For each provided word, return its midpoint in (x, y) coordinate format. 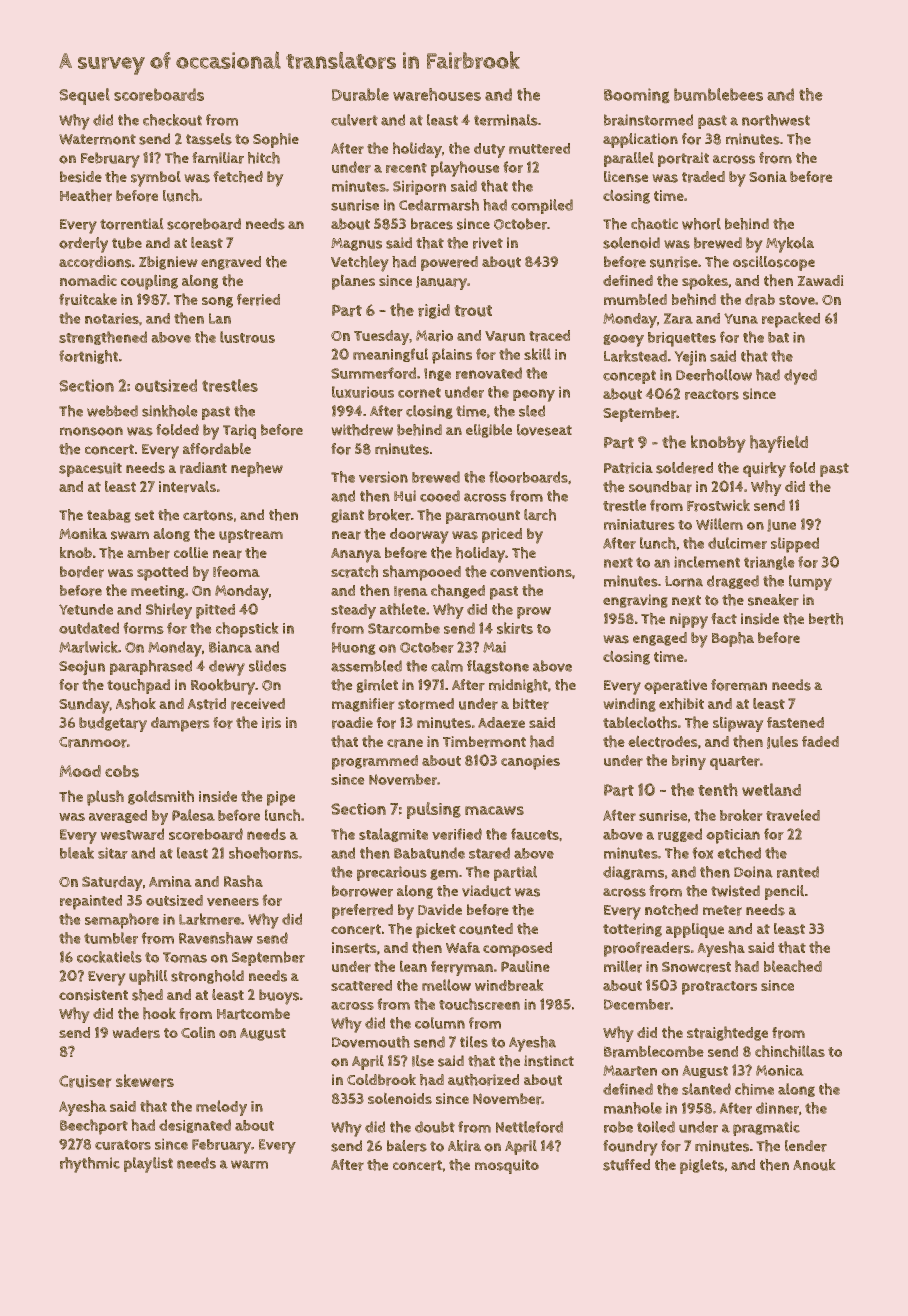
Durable (360, 94)
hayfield (779, 444)
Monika (83, 533)
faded (820, 741)
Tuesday (381, 337)
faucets (535, 834)
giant (347, 516)
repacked (791, 320)
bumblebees (718, 94)
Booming (637, 95)
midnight (518, 686)
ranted (798, 872)
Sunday (84, 706)
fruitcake (88, 299)
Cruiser (85, 1081)
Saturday (112, 883)
